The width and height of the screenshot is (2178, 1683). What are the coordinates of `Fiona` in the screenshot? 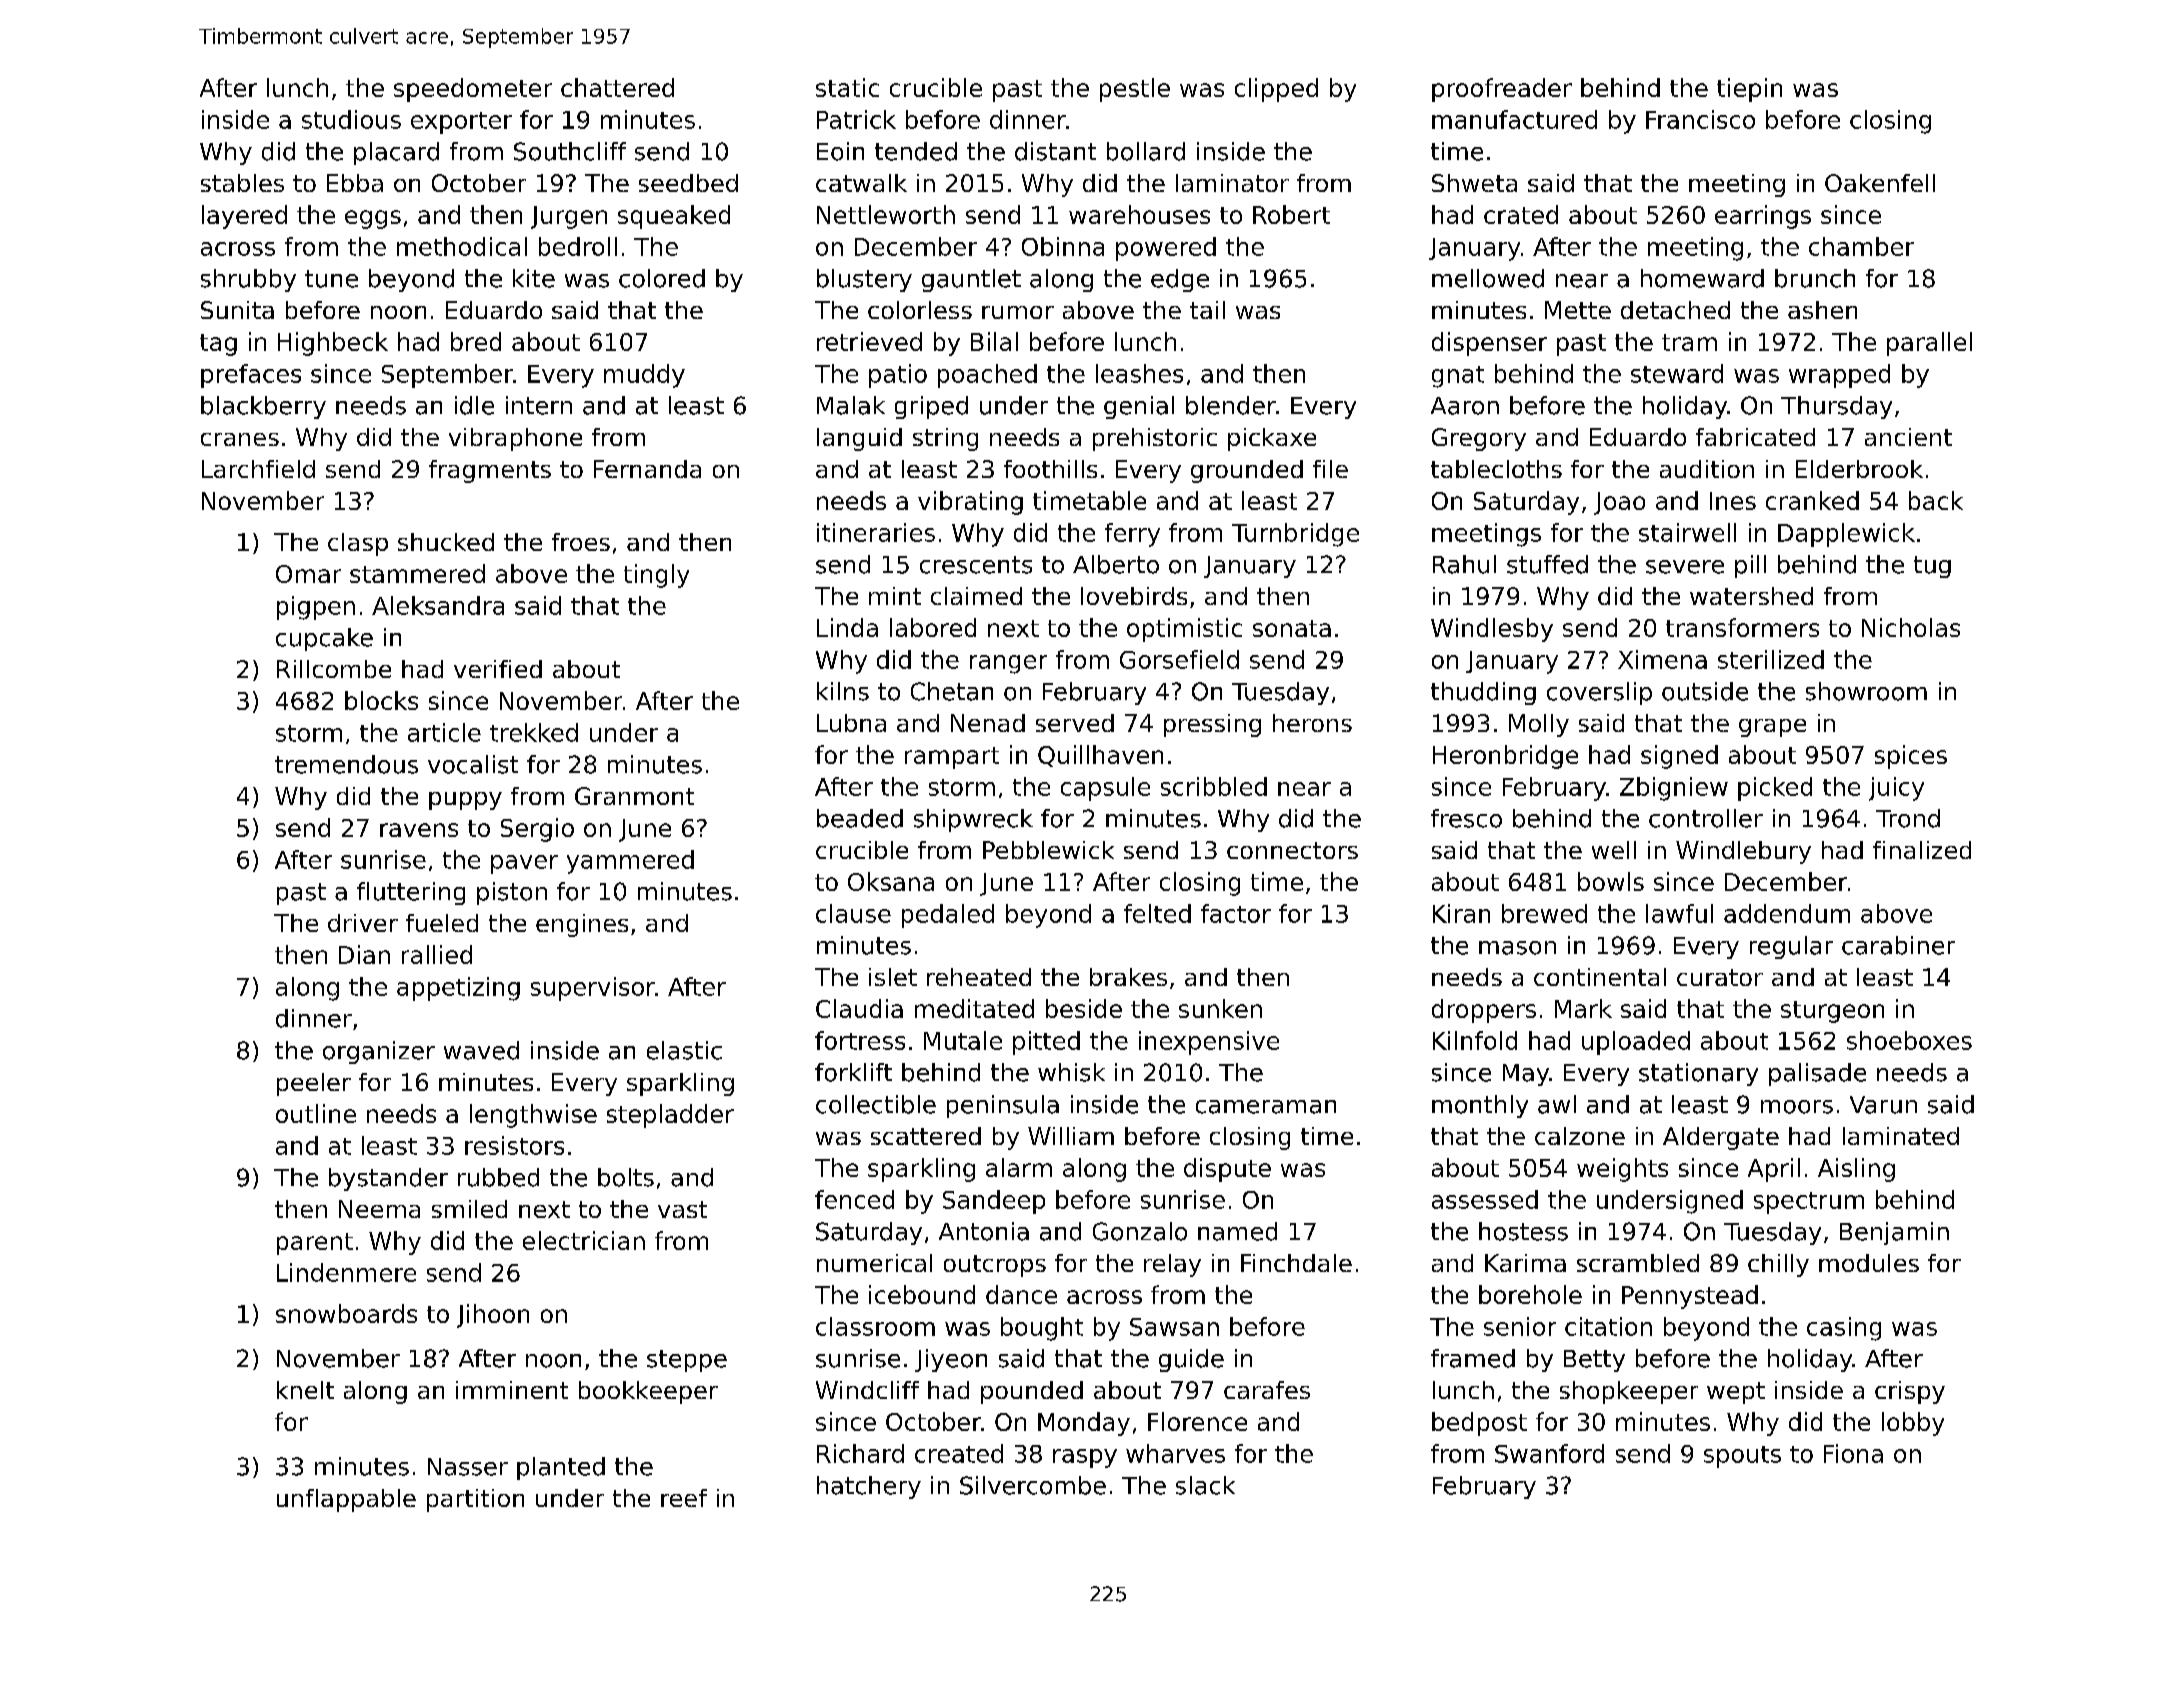 It's located at (1853, 1453).
